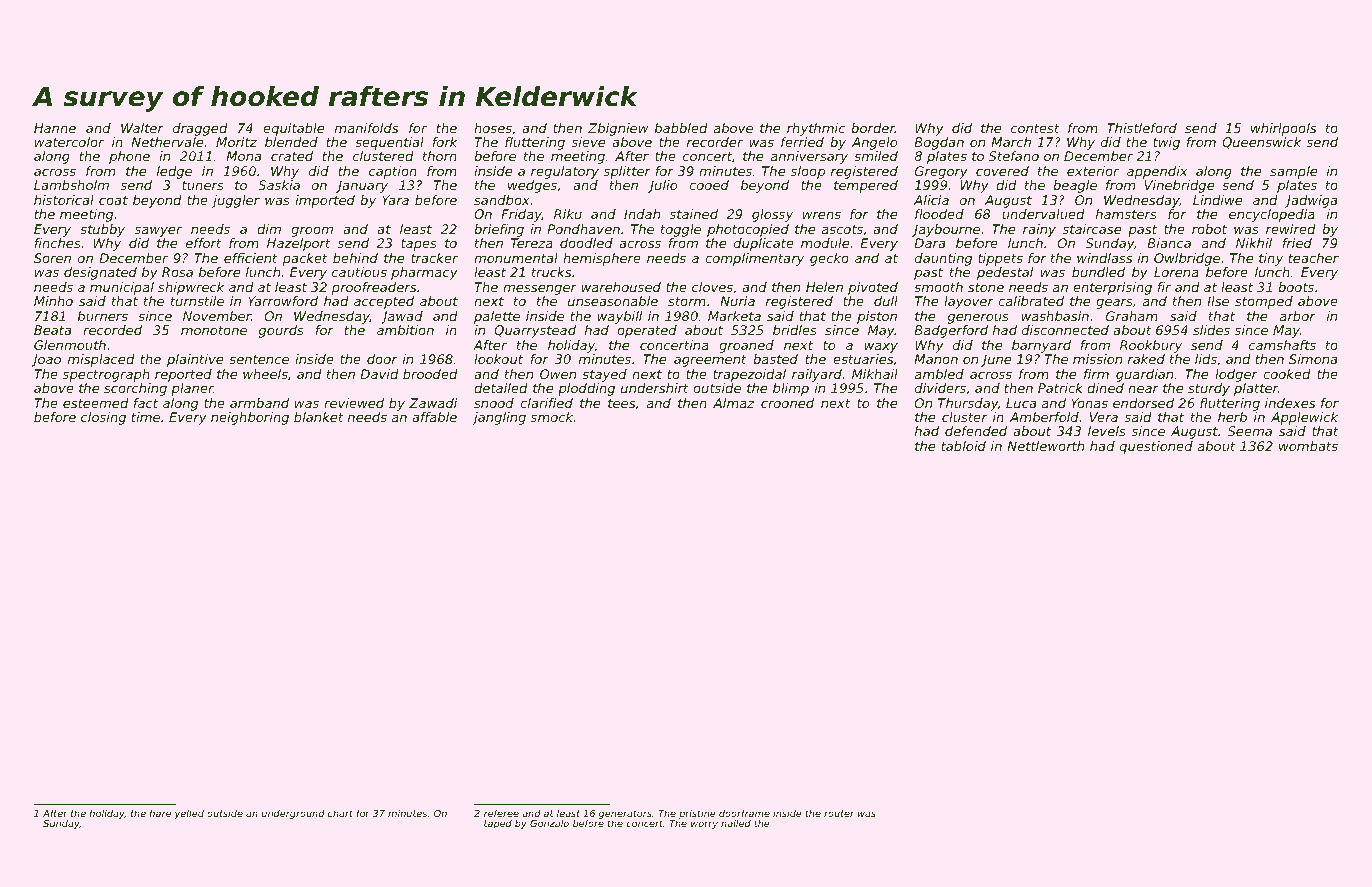 The width and height of the screenshot is (1372, 887). What do you see at coordinates (1308, 446) in the screenshot?
I see `wombats` at bounding box center [1308, 446].
